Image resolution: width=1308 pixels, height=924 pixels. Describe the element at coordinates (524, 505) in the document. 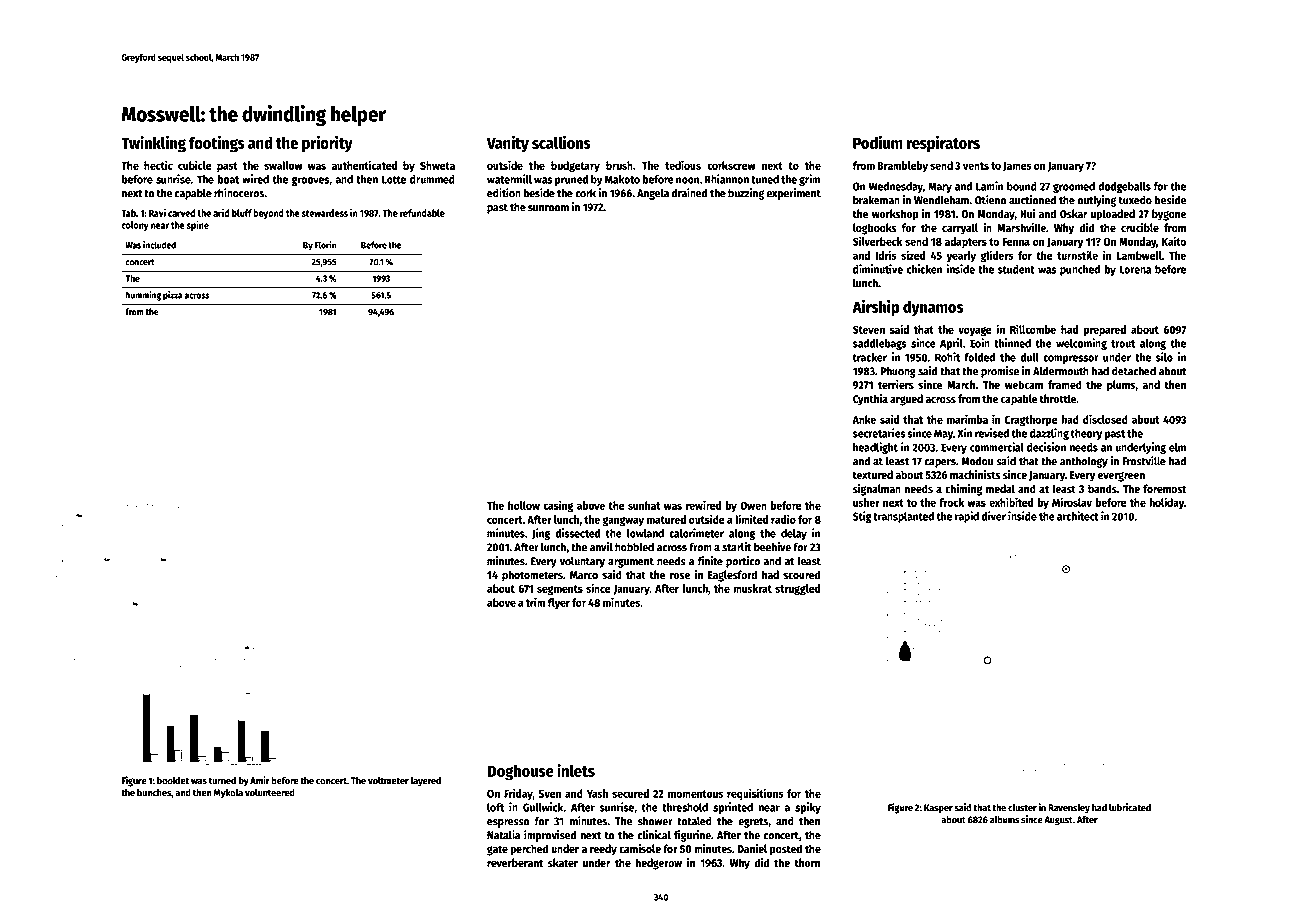

I see `hollow` at that location.
